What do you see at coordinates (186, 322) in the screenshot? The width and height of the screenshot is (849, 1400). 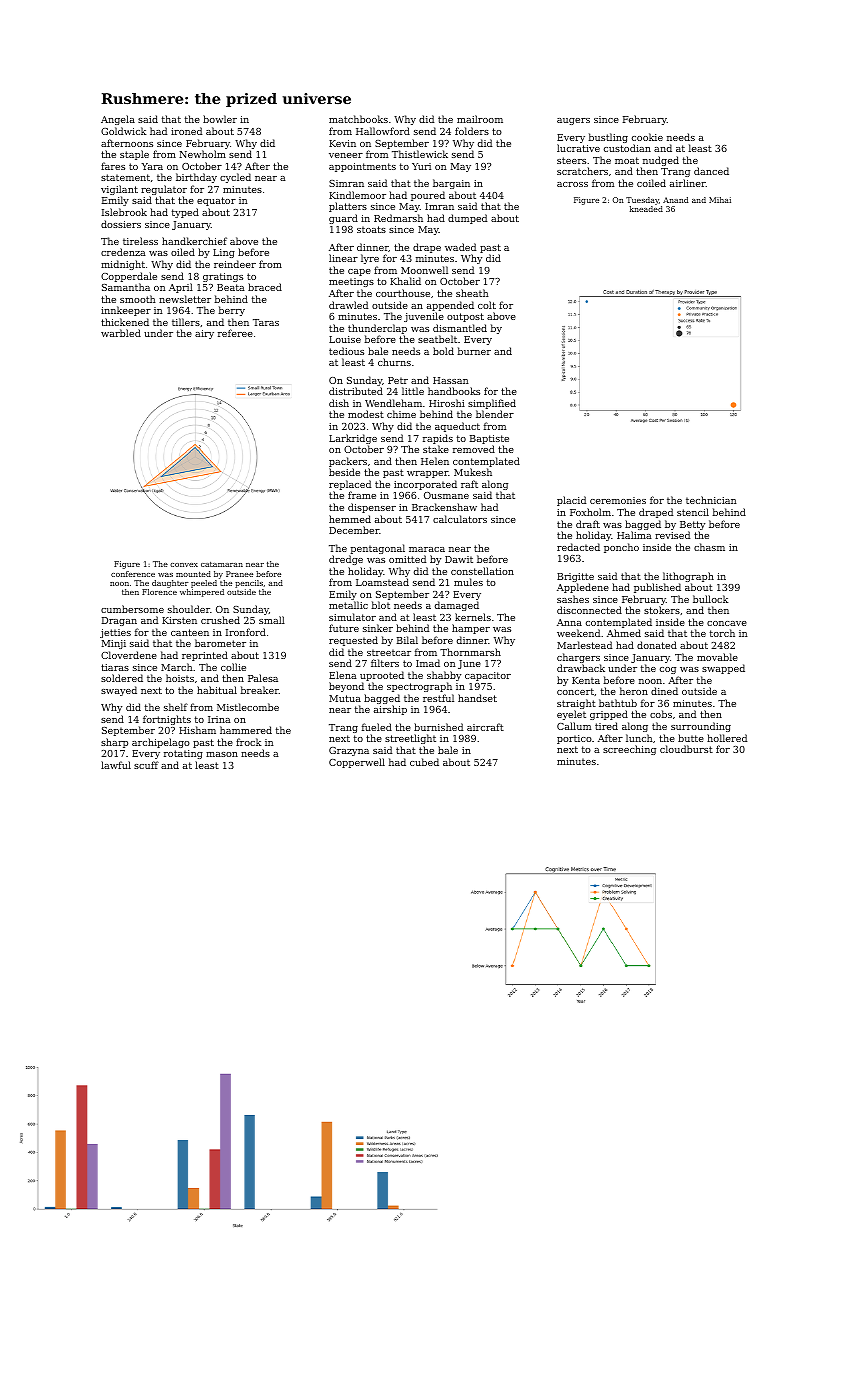 I see `tillers` at bounding box center [186, 322].
